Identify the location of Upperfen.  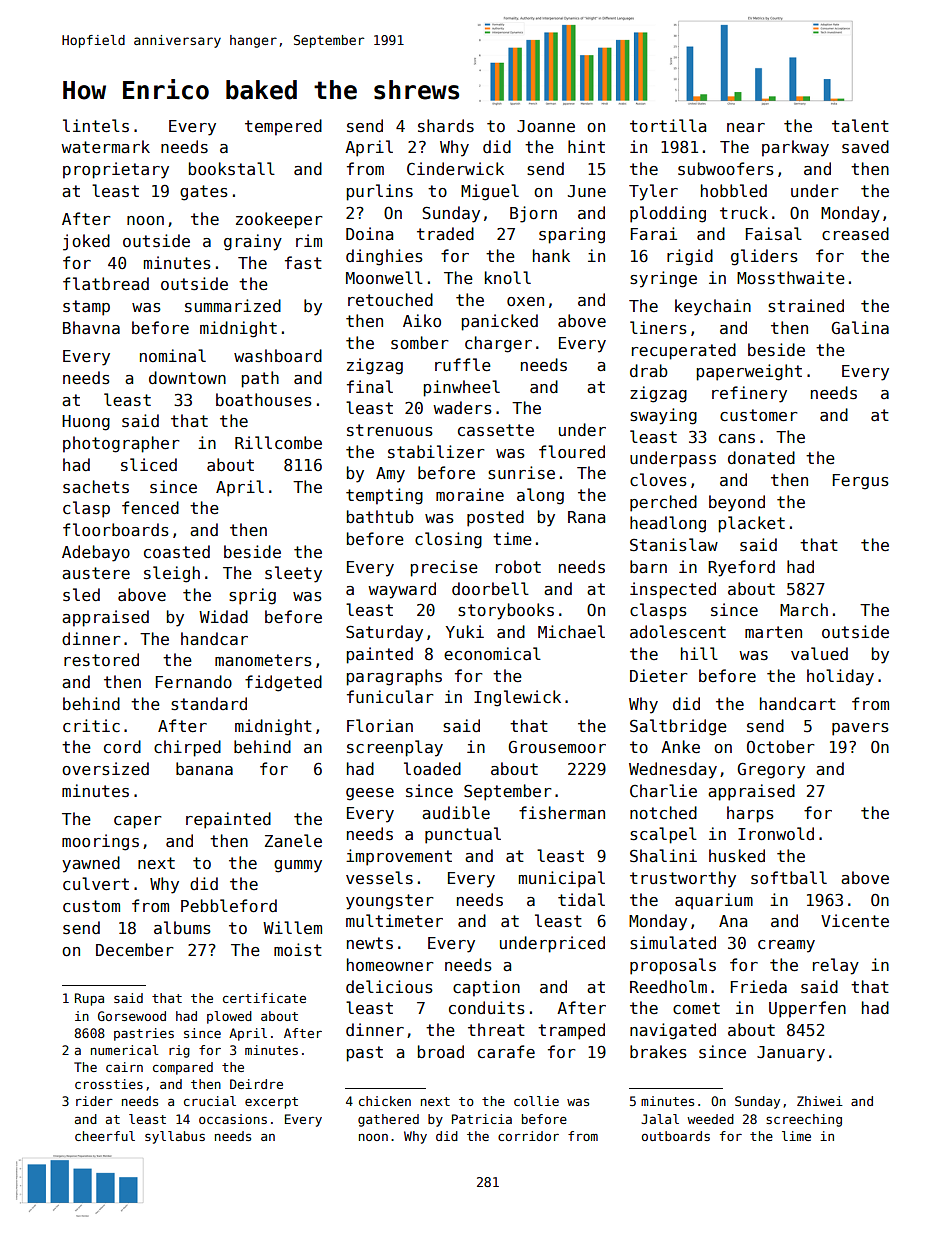
(807, 1009).
